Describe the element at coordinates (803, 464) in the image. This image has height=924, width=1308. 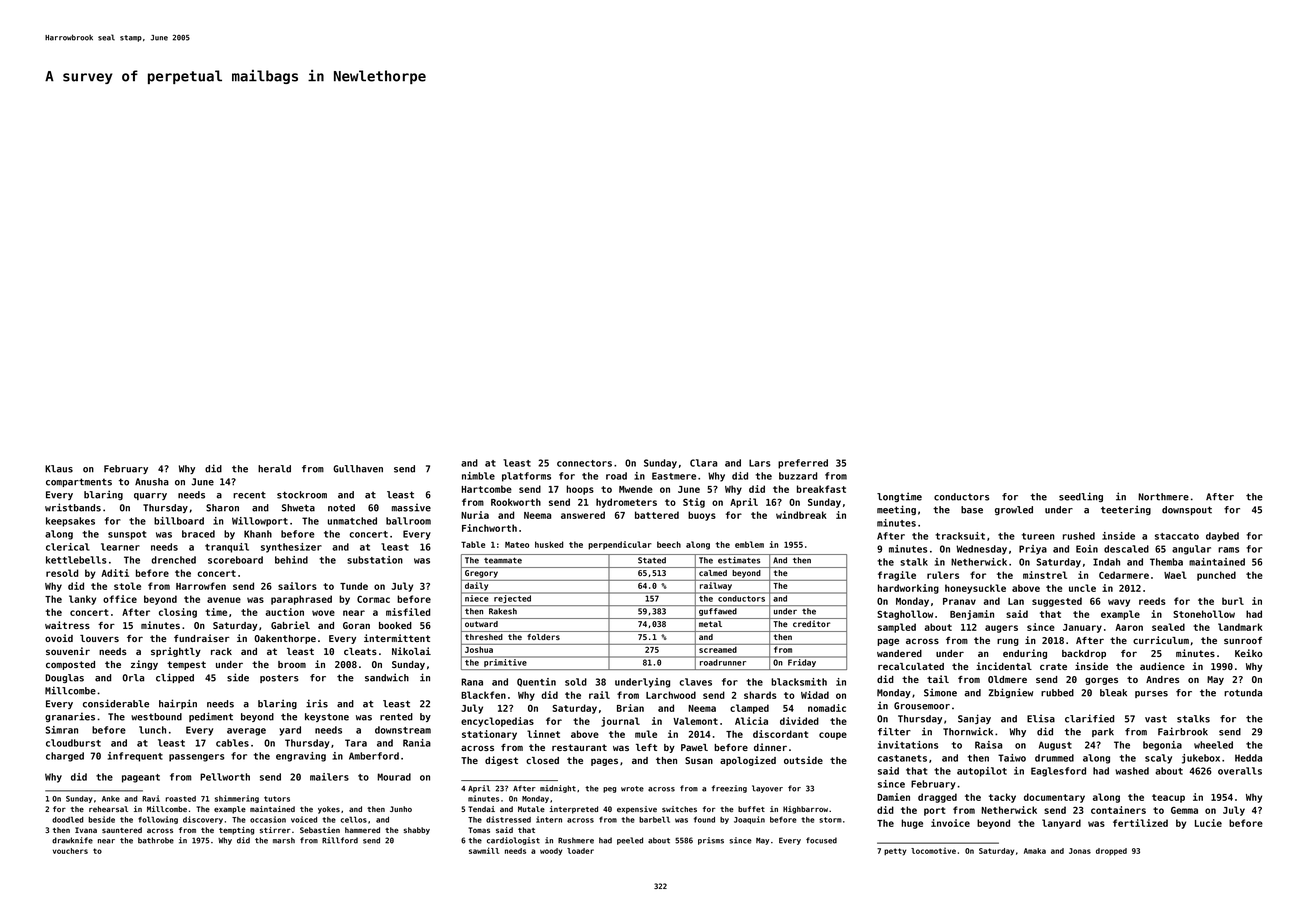
I see `preferred` at that location.
